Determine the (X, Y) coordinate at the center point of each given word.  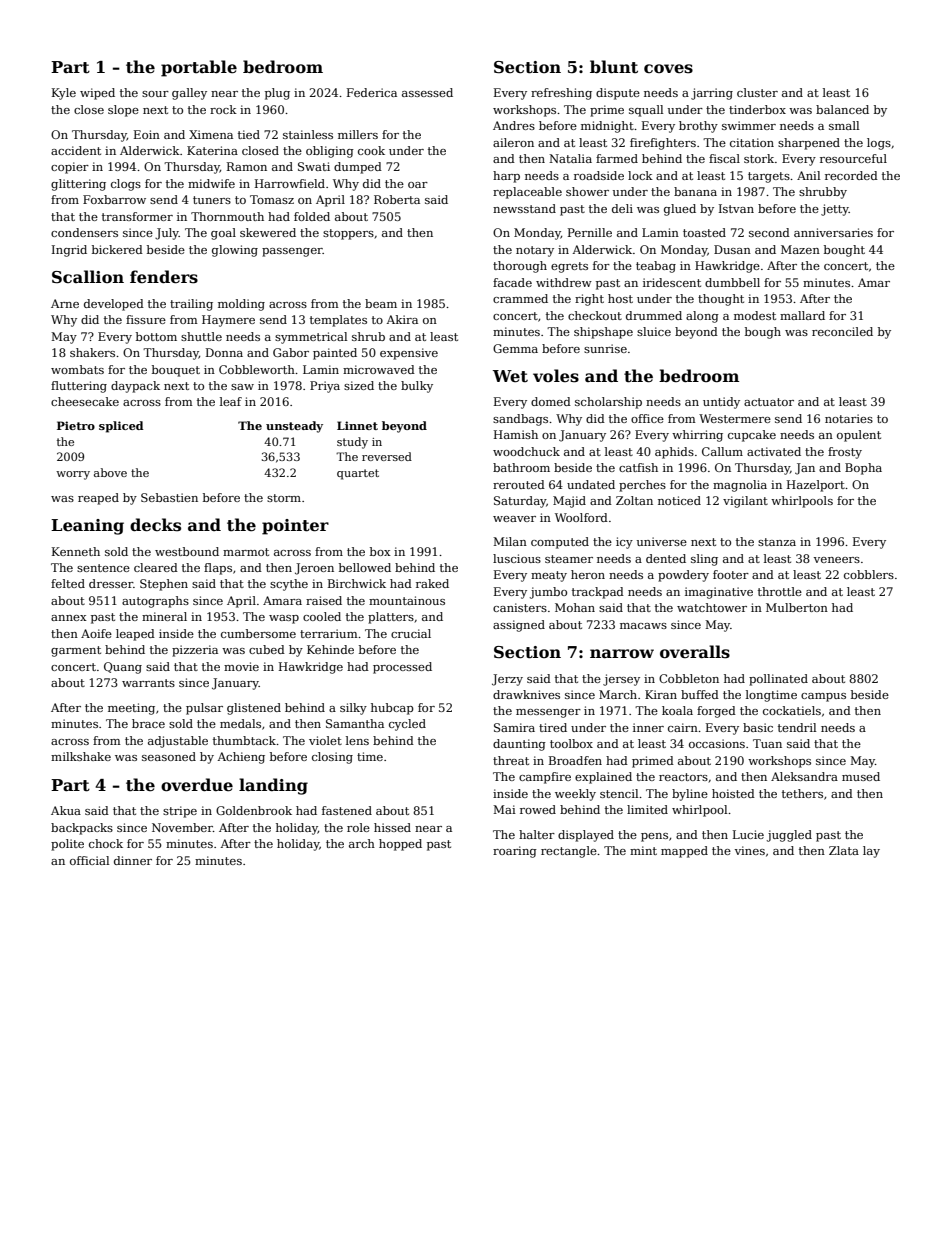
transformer (137, 216)
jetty (835, 210)
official (89, 860)
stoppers (348, 234)
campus (823, 697)
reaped (98, 499)
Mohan (575, 607)
